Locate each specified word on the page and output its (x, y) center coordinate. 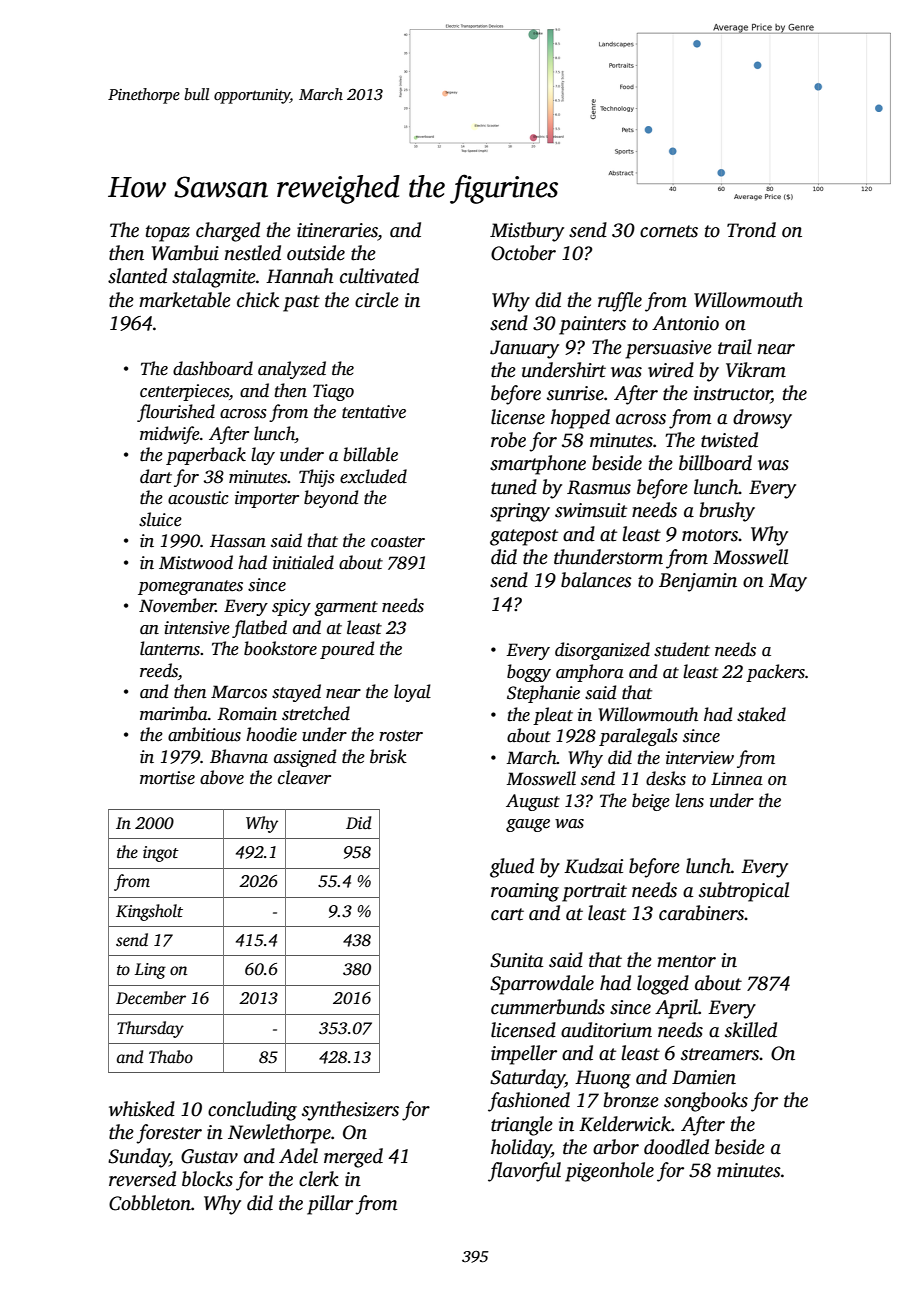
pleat (553, 716)
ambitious (204, 734)
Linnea (737, 779)
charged (228, 232)
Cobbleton (150, 1203)
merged (353, 1158)
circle (377, 300)
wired (671, 370)
